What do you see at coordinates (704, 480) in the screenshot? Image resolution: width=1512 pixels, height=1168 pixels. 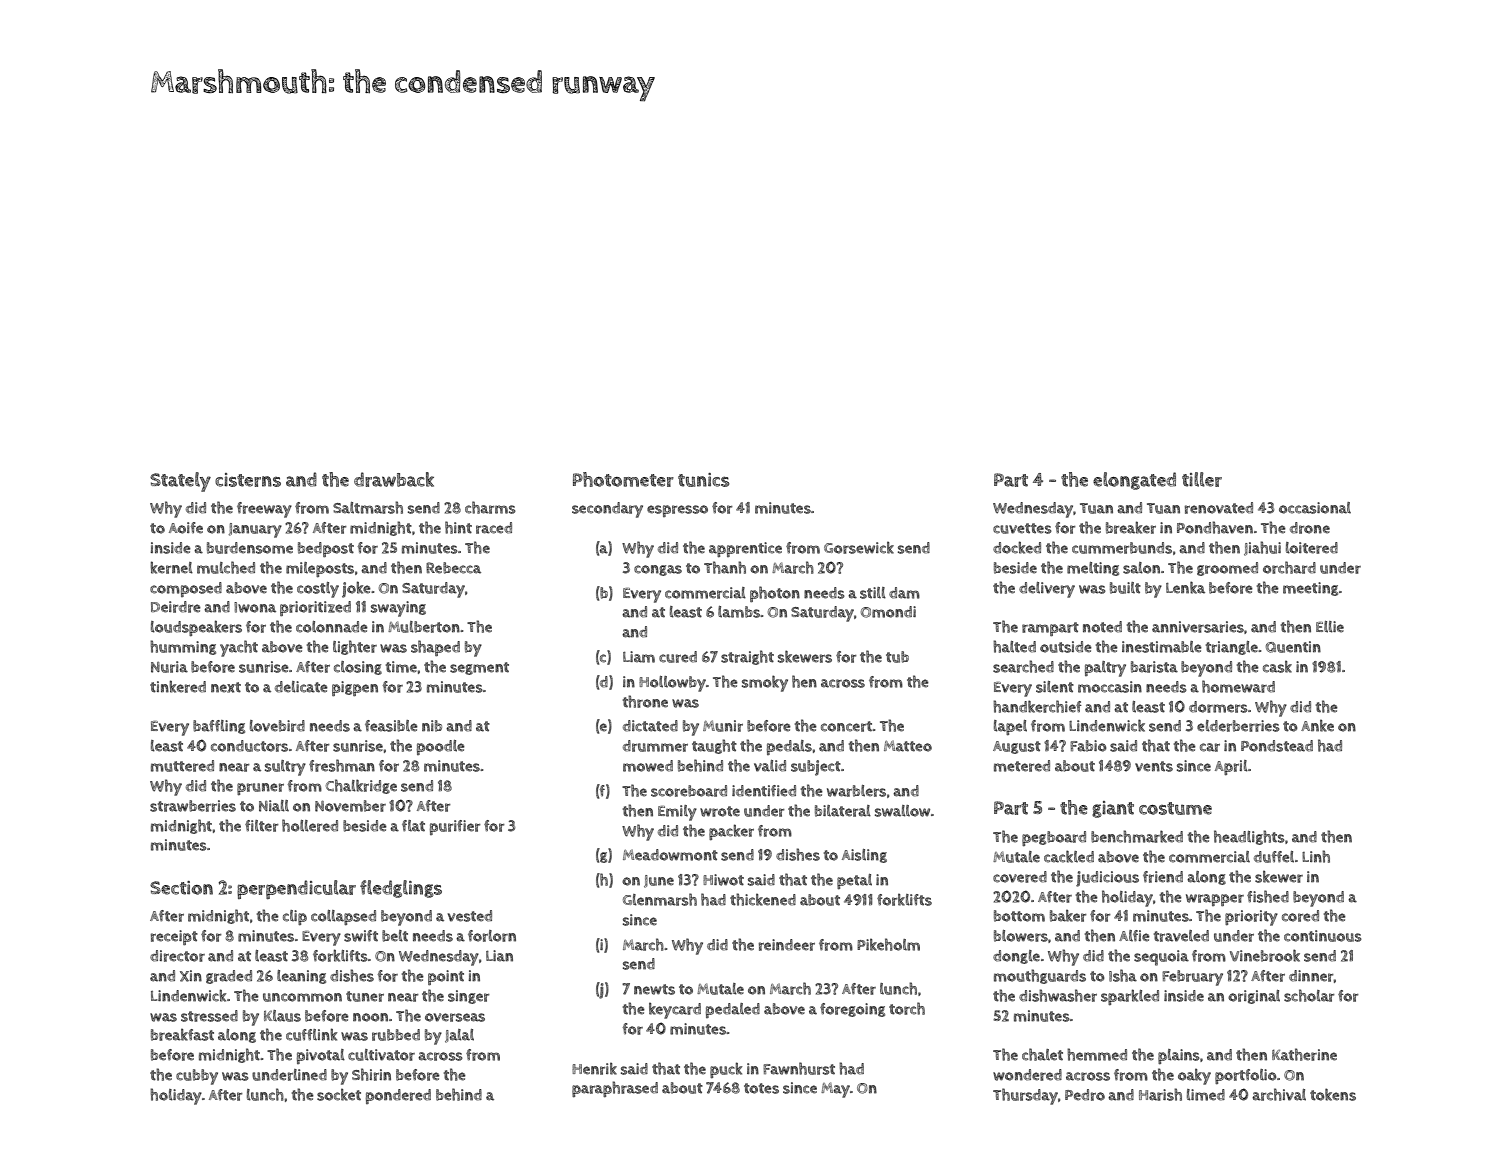 I see `tunics` at bounding box center [704, 480].
